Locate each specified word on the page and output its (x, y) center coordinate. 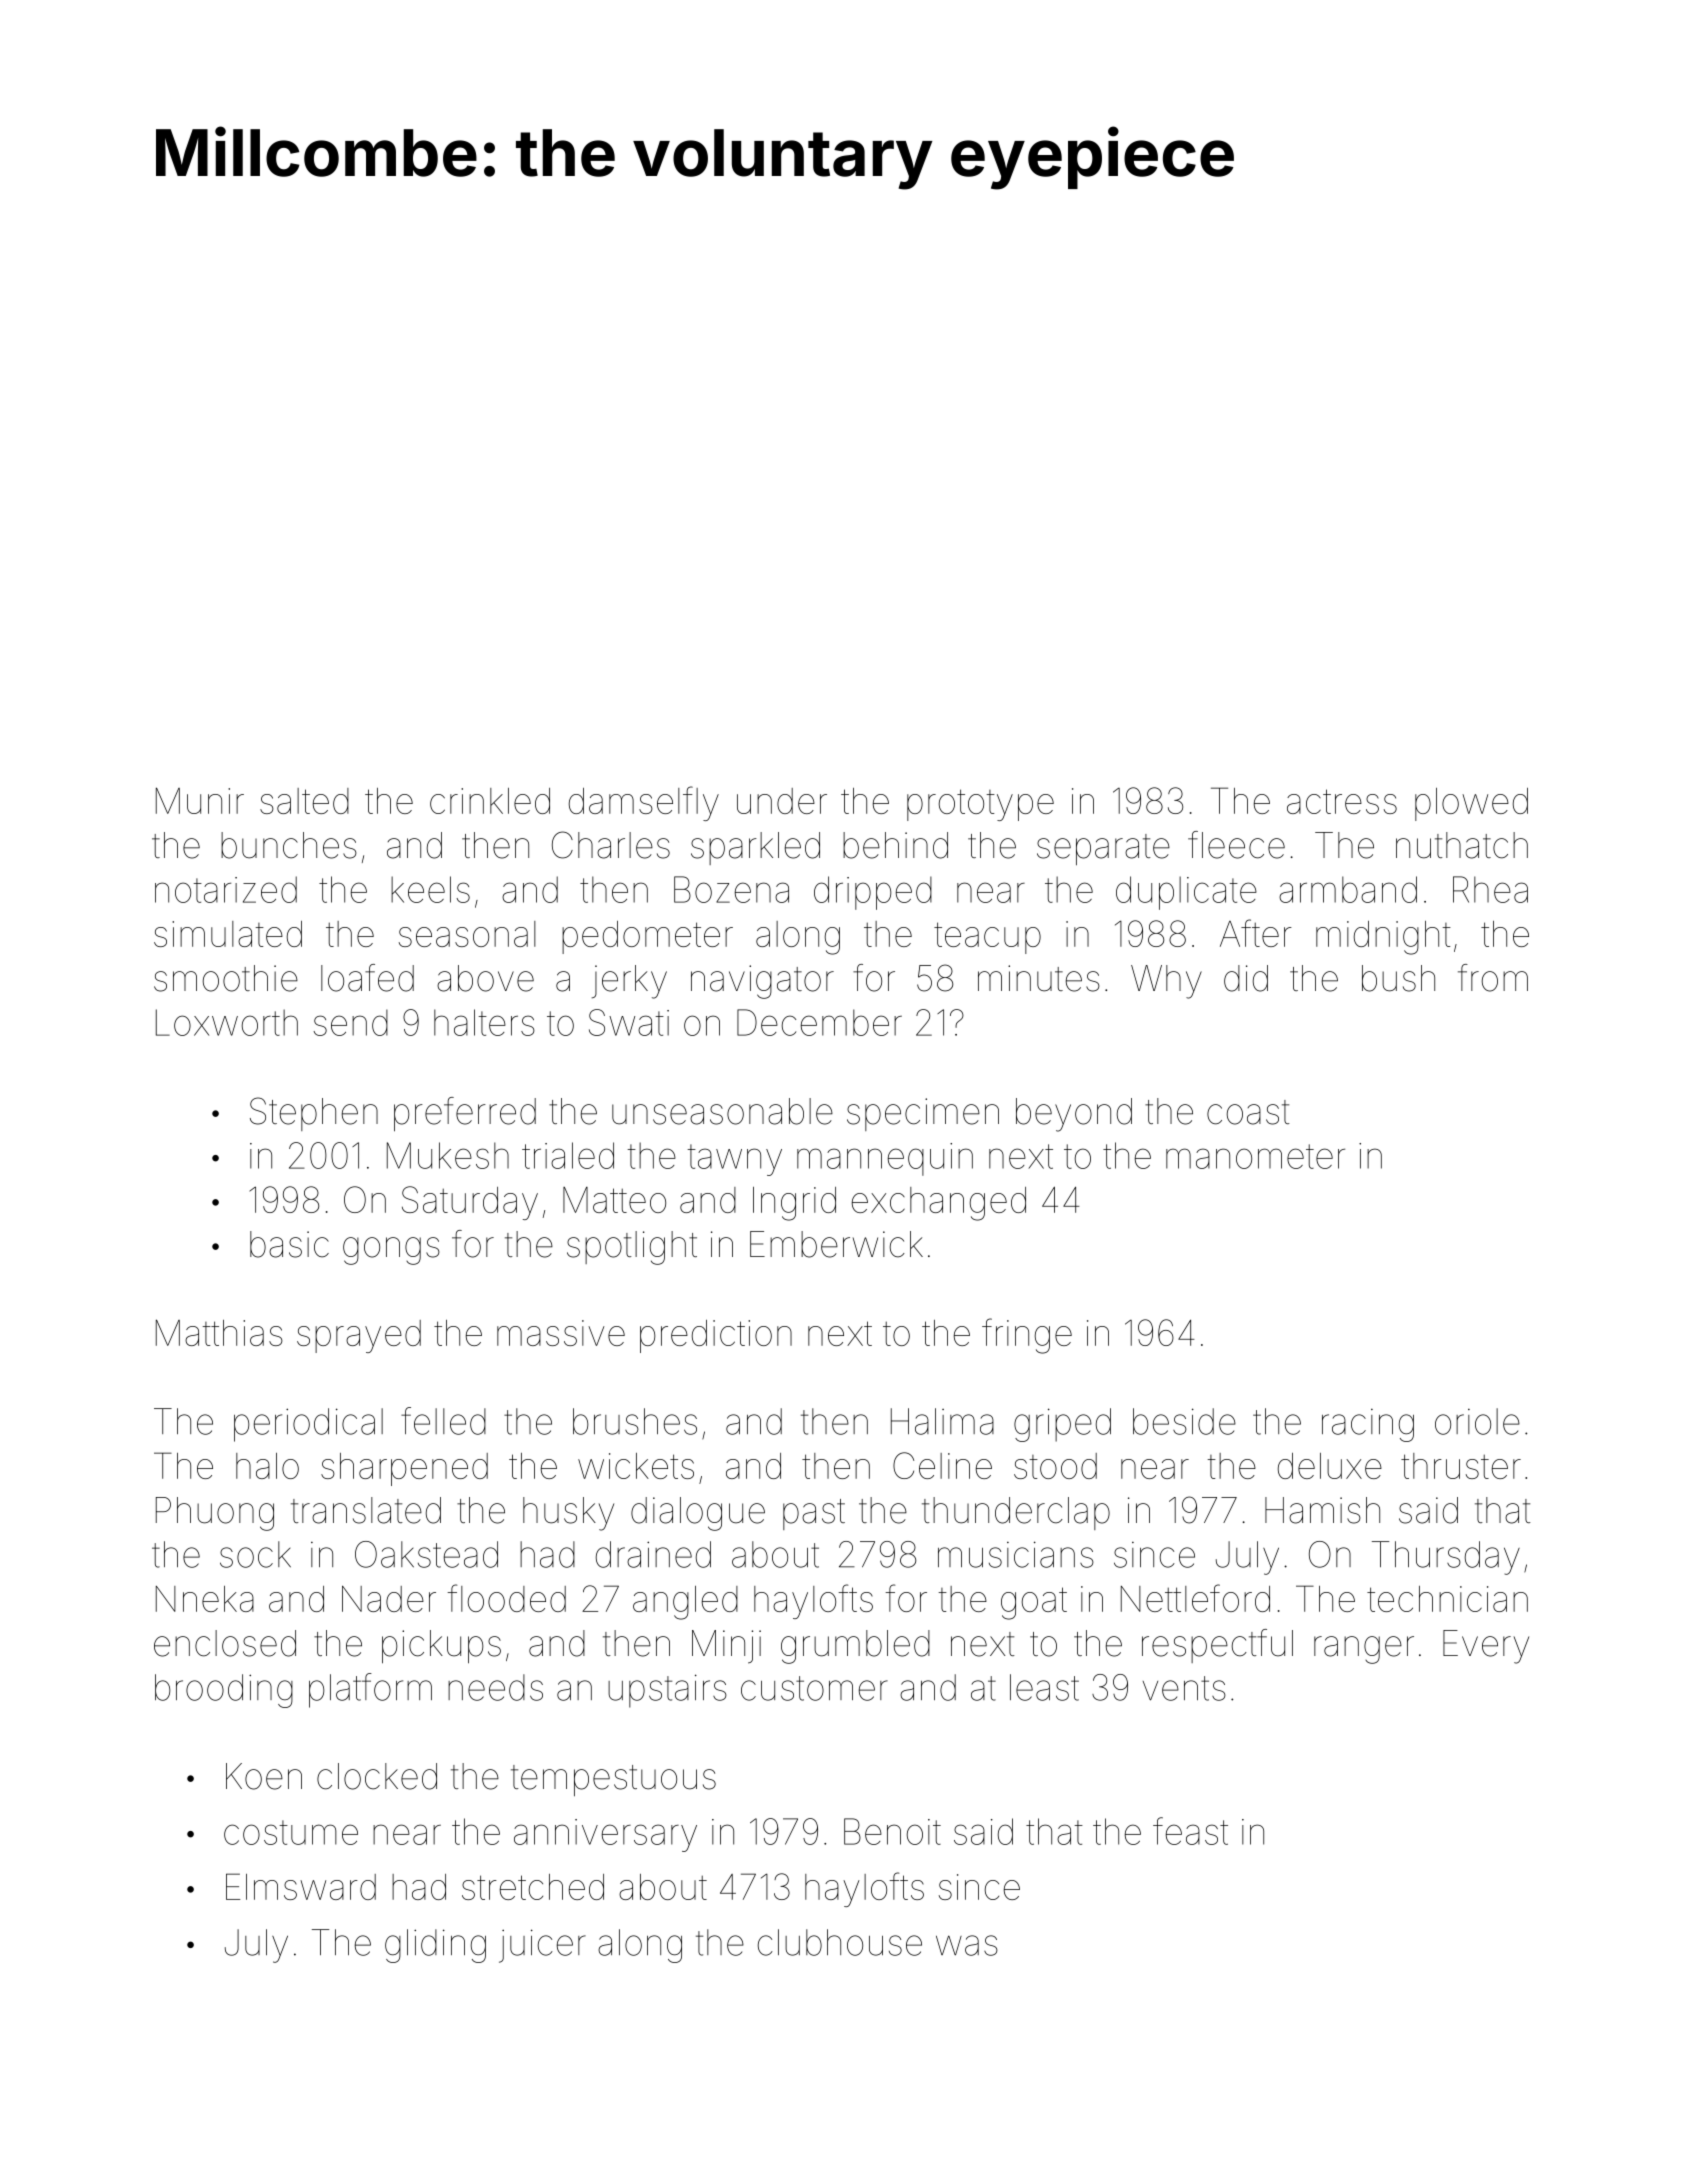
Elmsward (301, 1886)
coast (1248, 1112)
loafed (367, 978)
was (967, 1945)
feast (1190, 1831)
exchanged (939, 1204)
